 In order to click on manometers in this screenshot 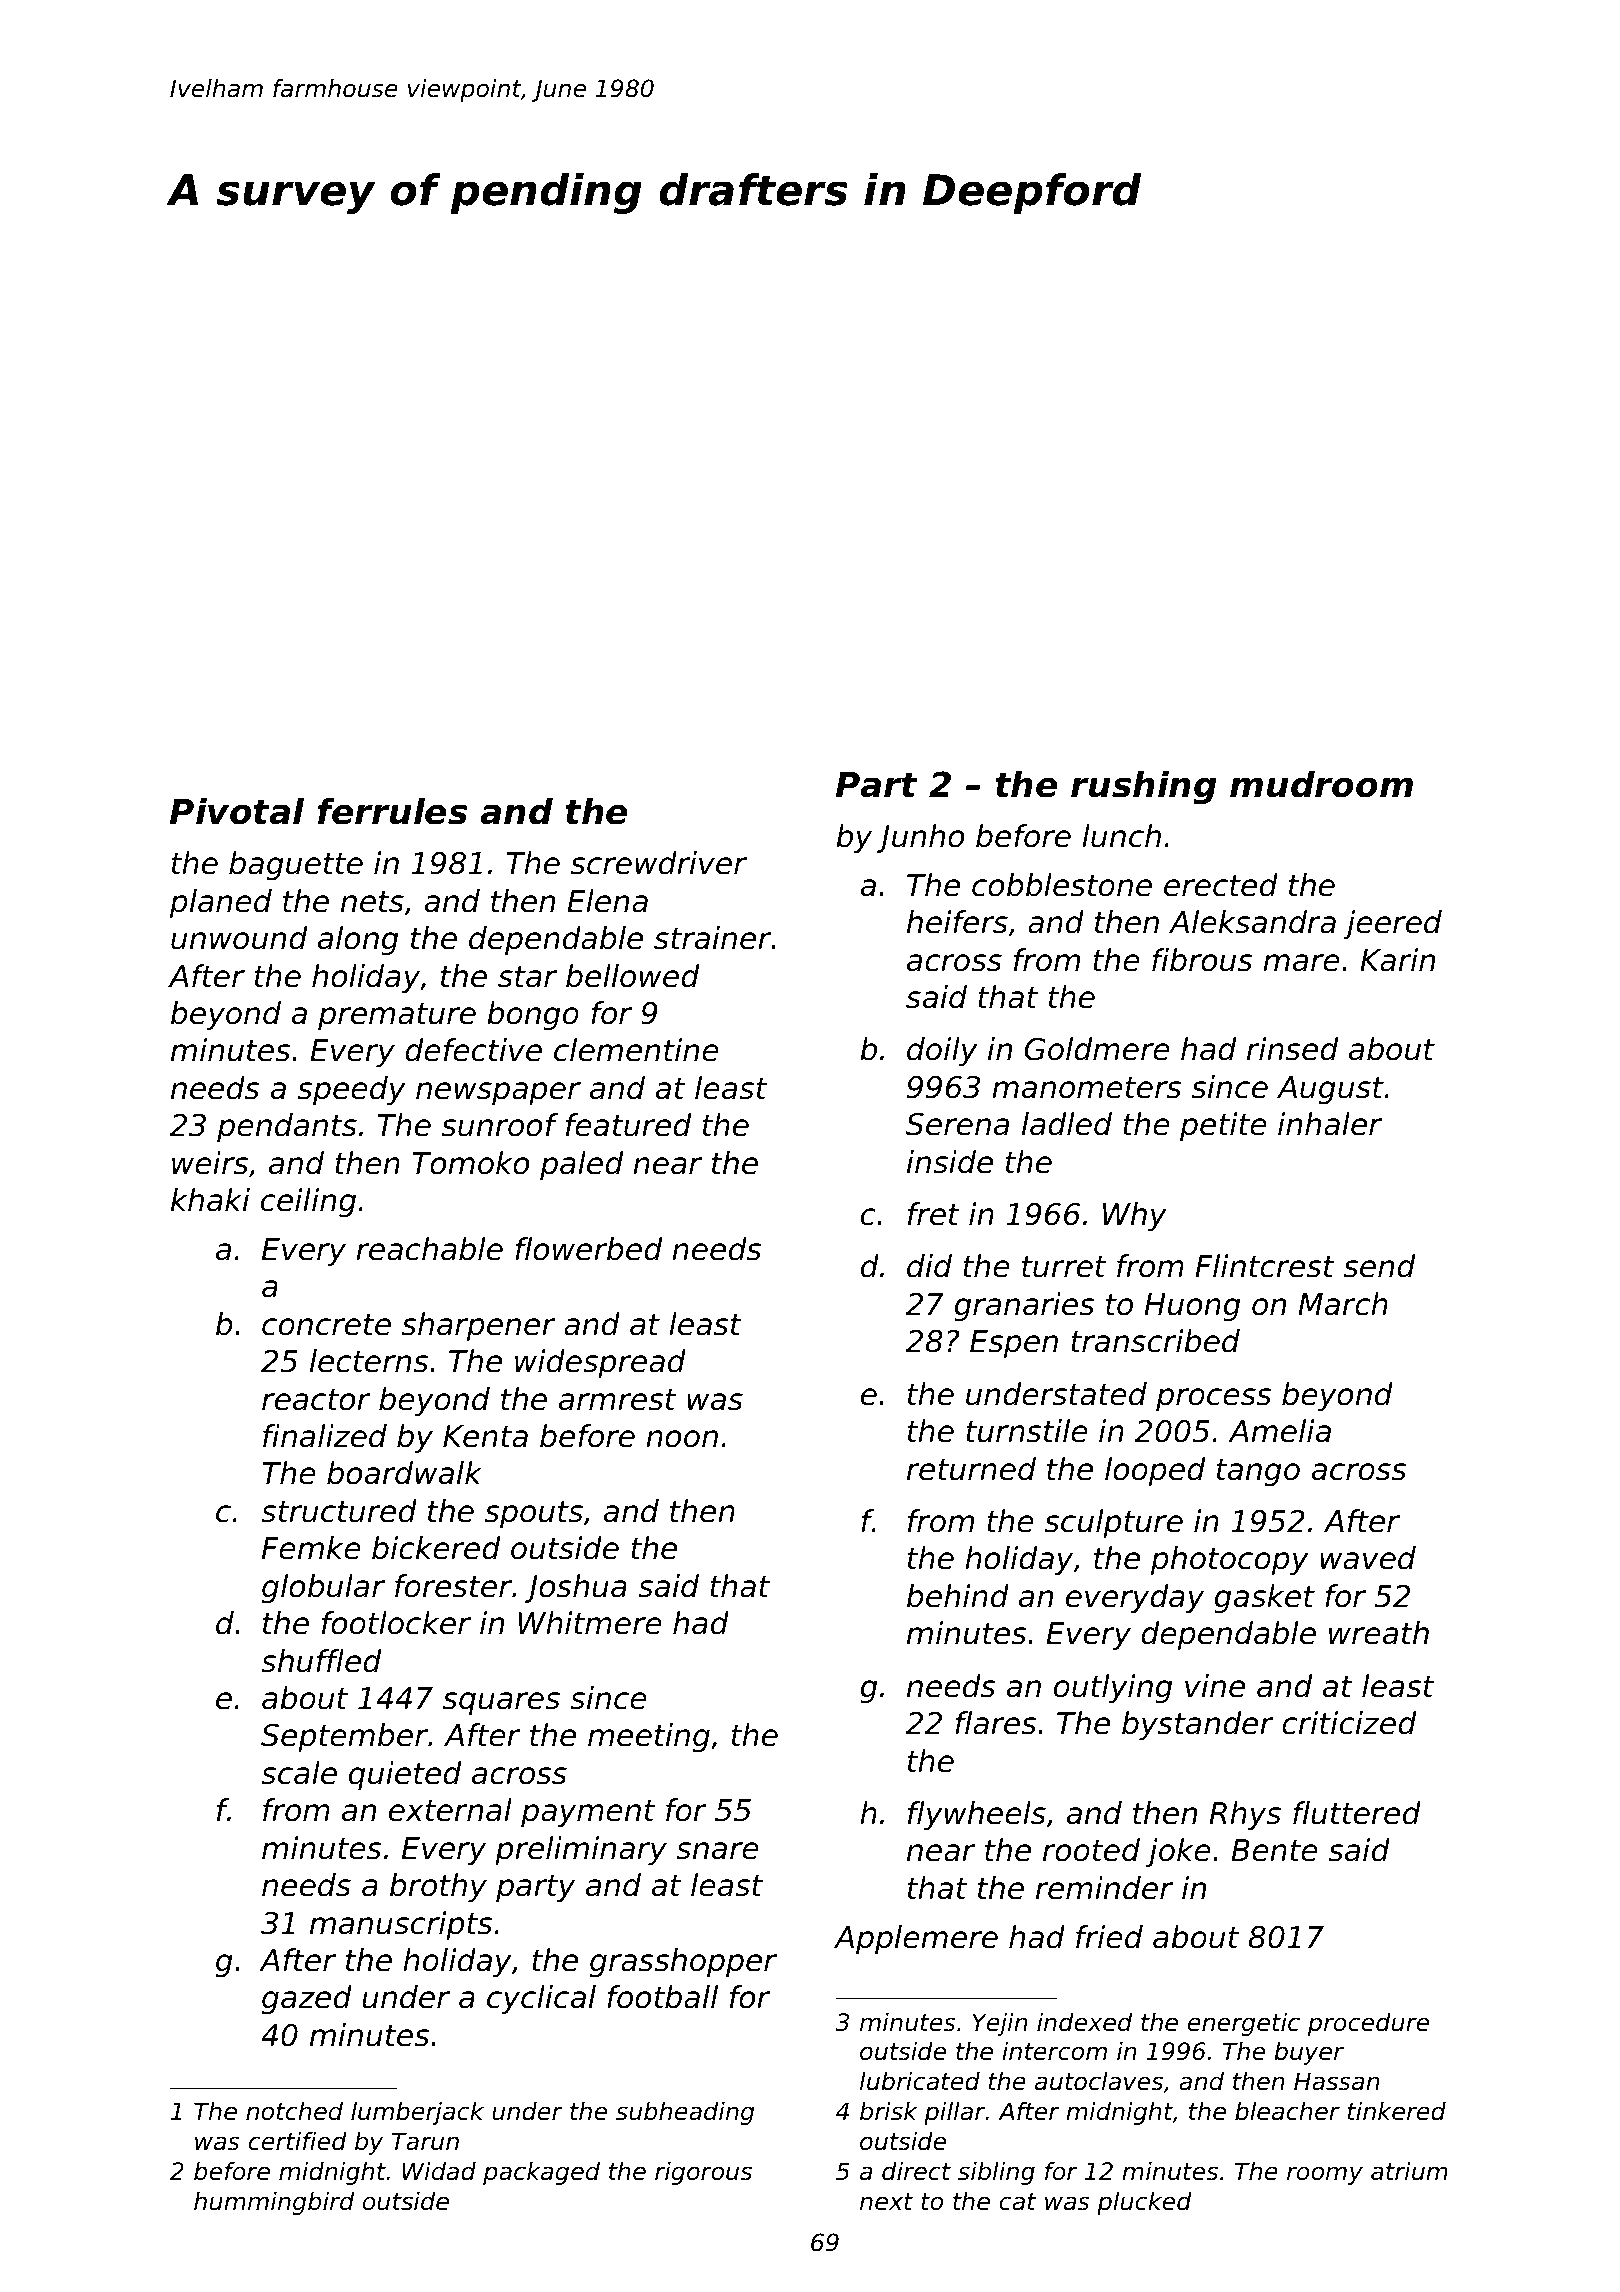, I will do `click(1086, 1088)`.
